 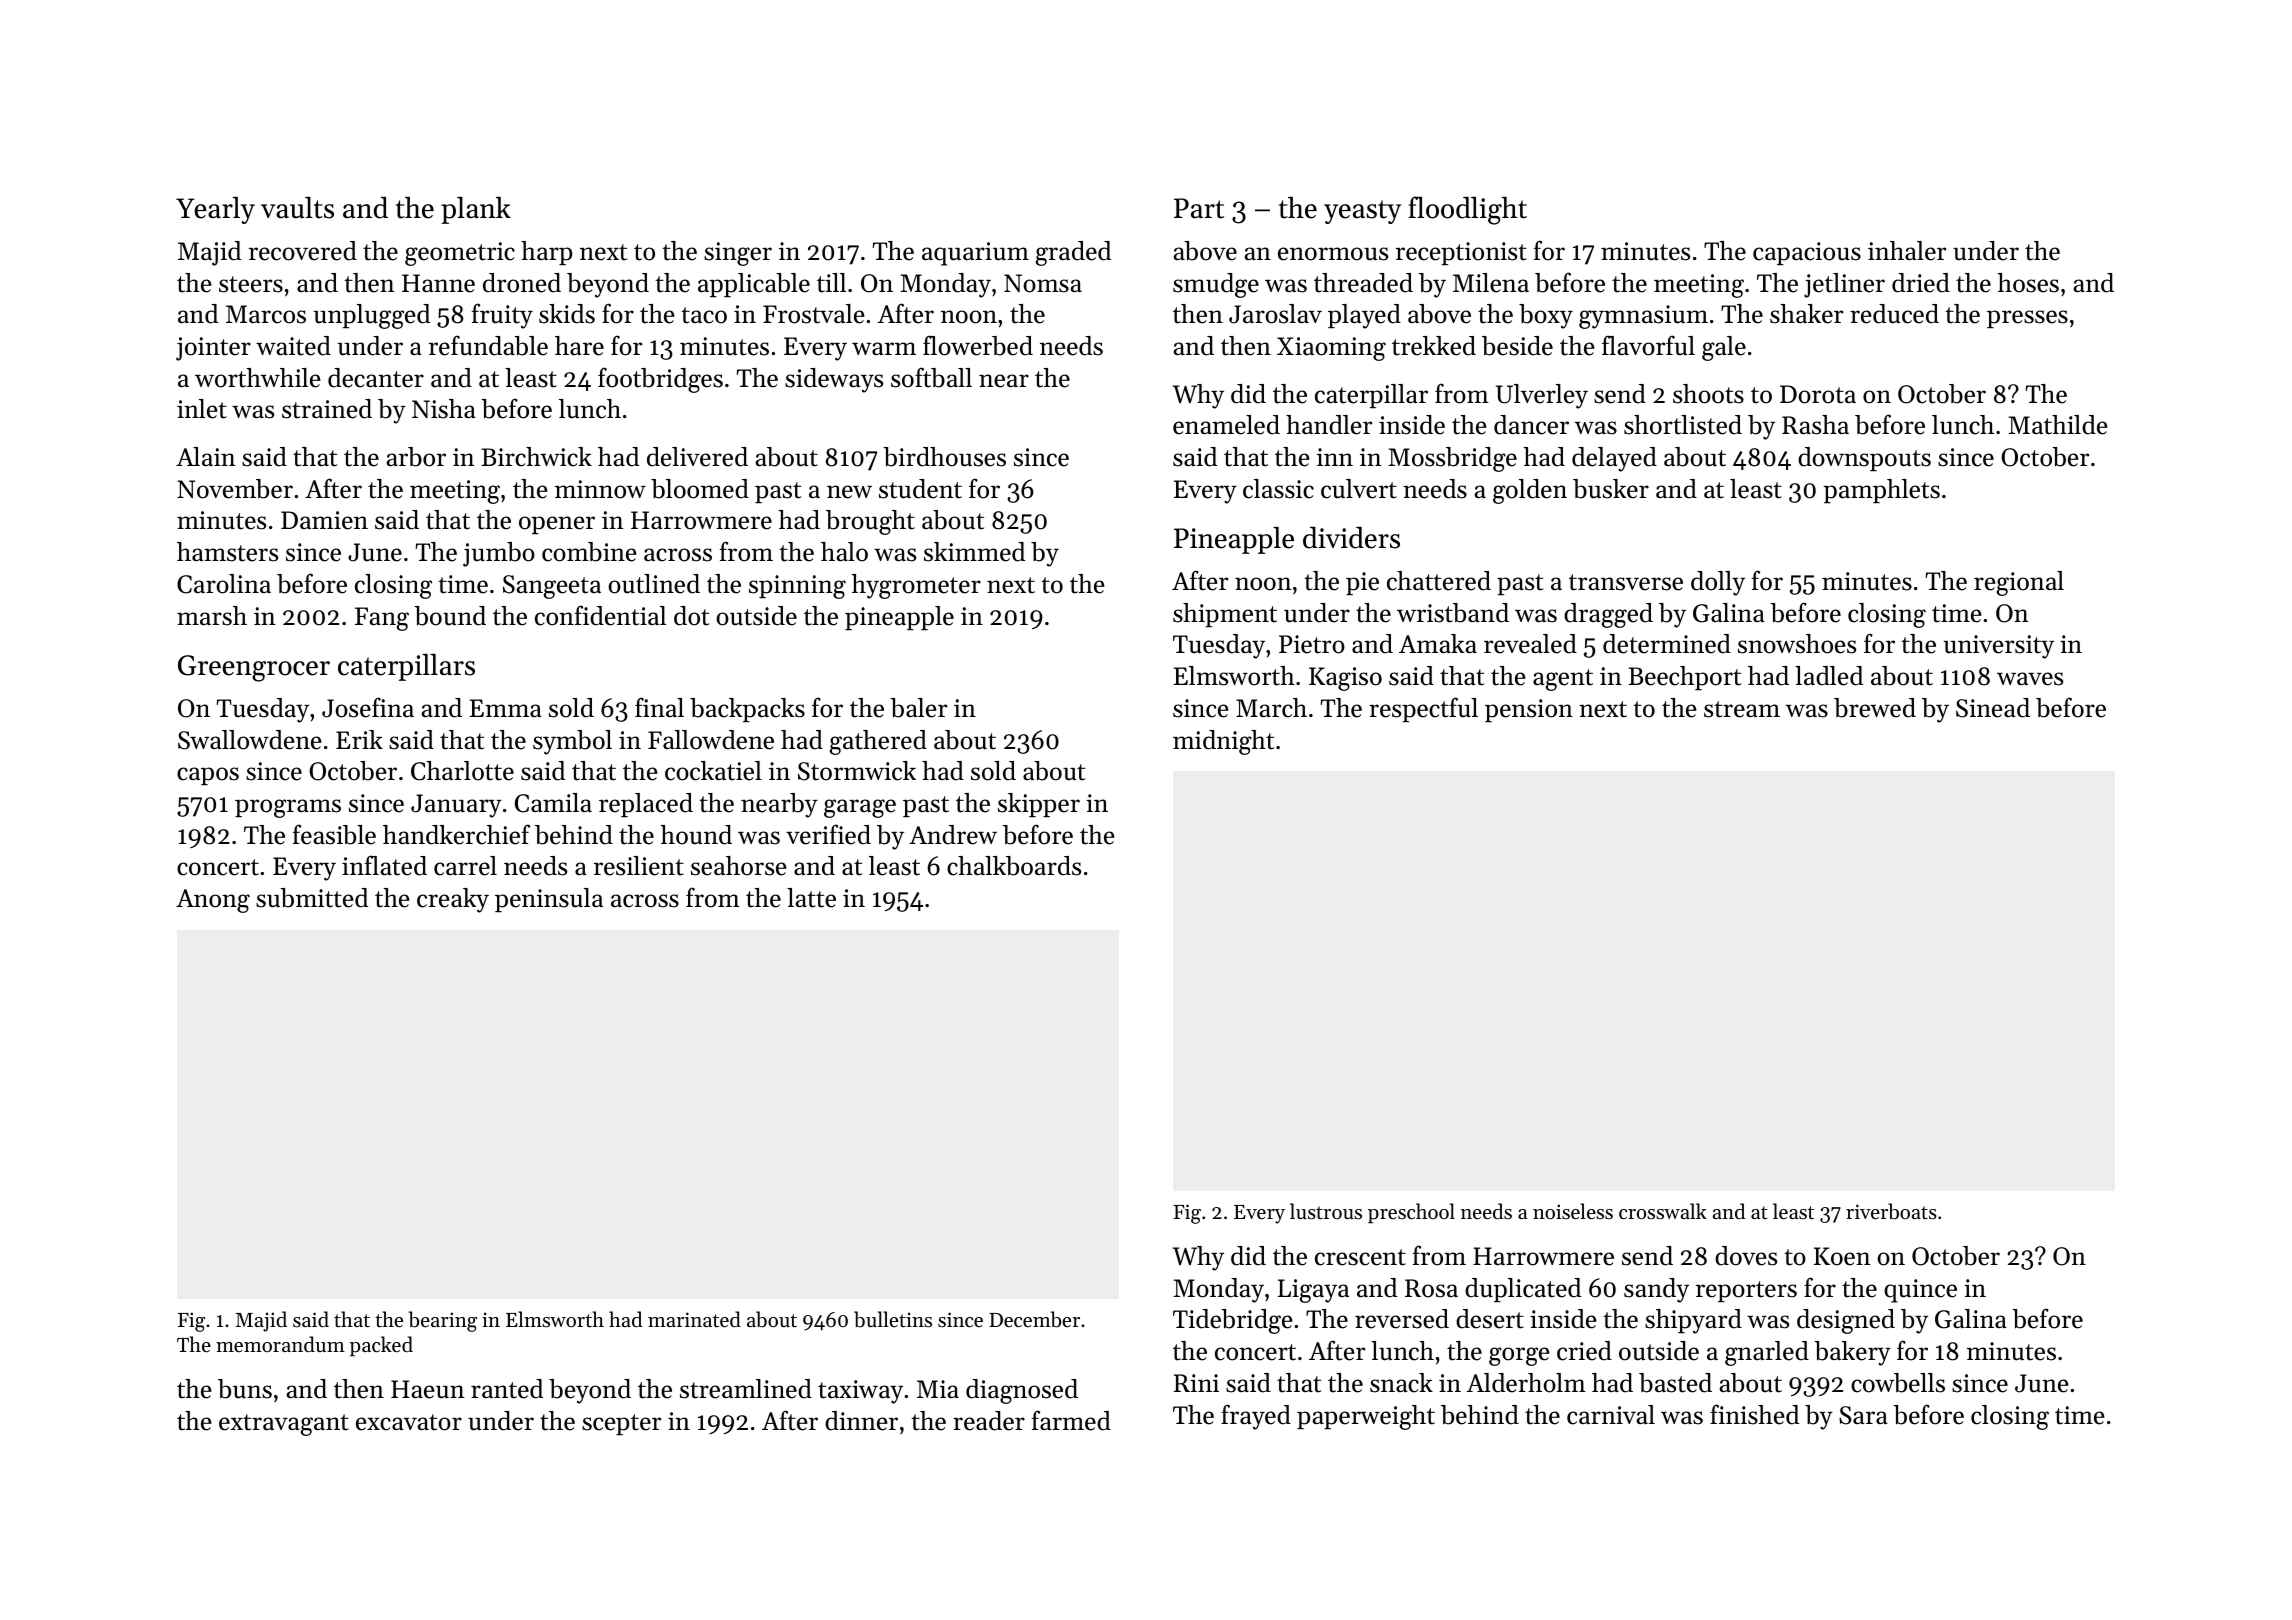 I want to click on taco, so click(x=704, y=315).
